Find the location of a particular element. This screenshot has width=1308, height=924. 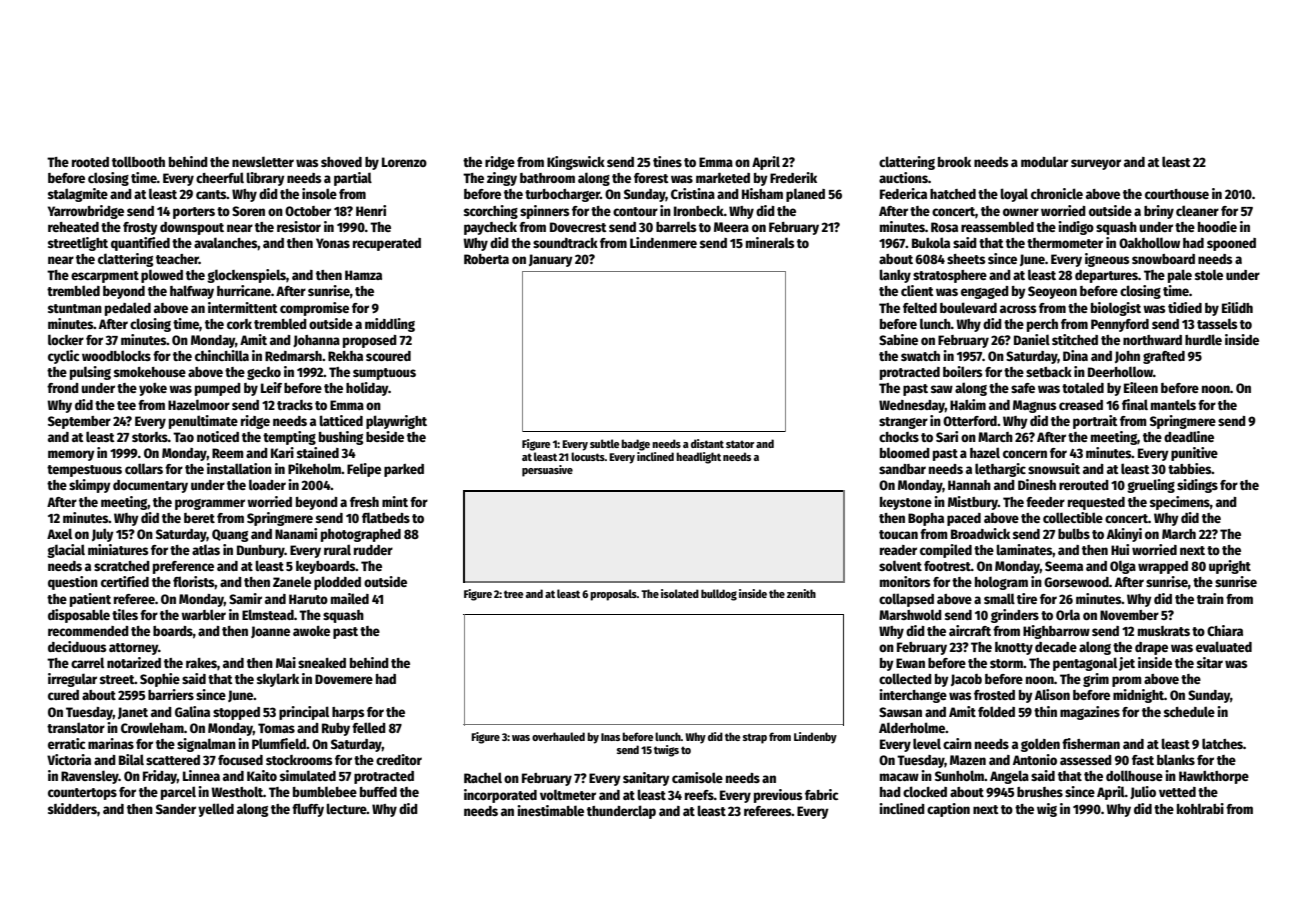

biologist is located at coordinates (1116, 309).
